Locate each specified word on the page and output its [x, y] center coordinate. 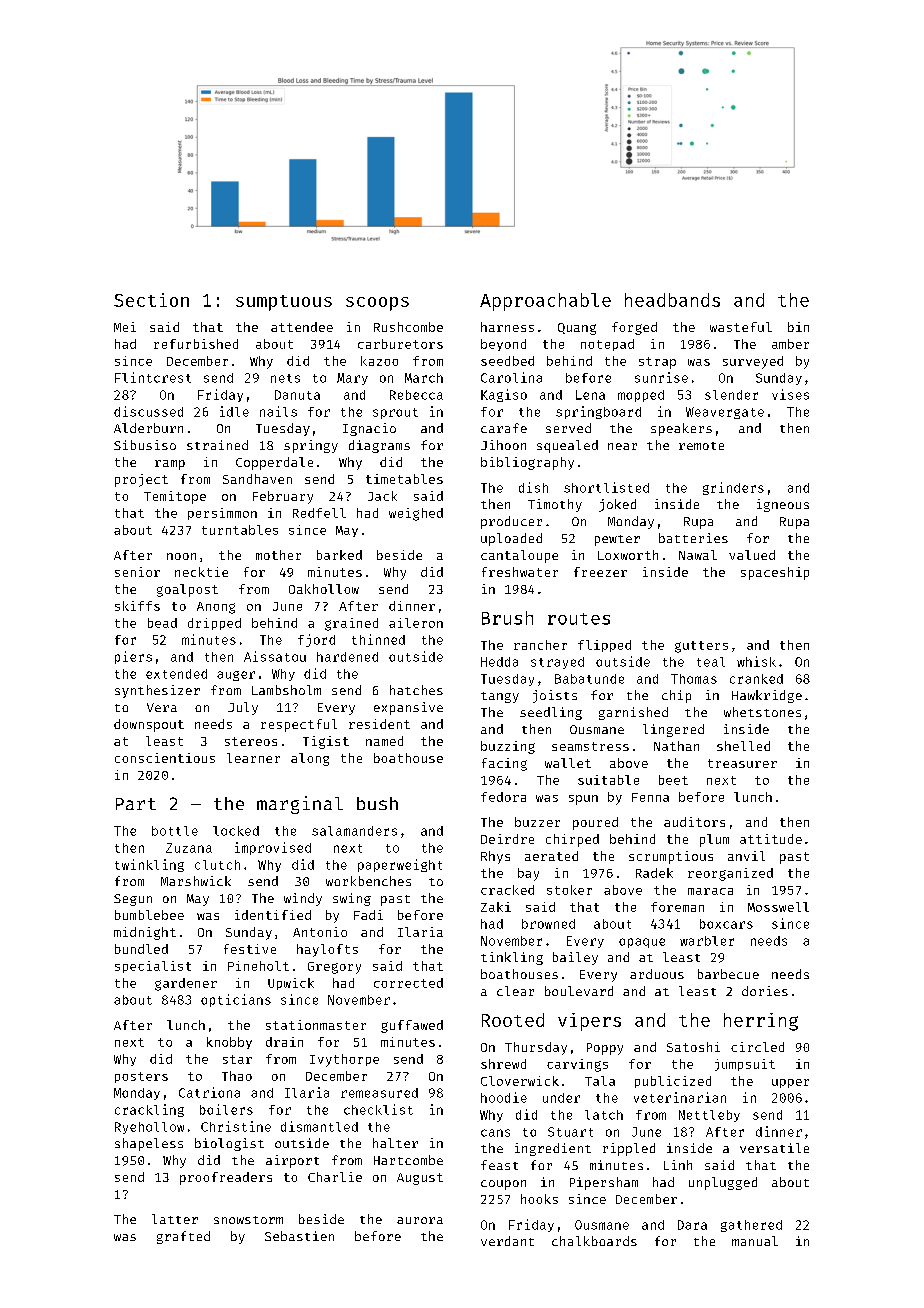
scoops [377, 304]
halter [395, 1143]
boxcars [726, 924]
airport [292, 1161]
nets [285, 378]
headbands [672, 300]
